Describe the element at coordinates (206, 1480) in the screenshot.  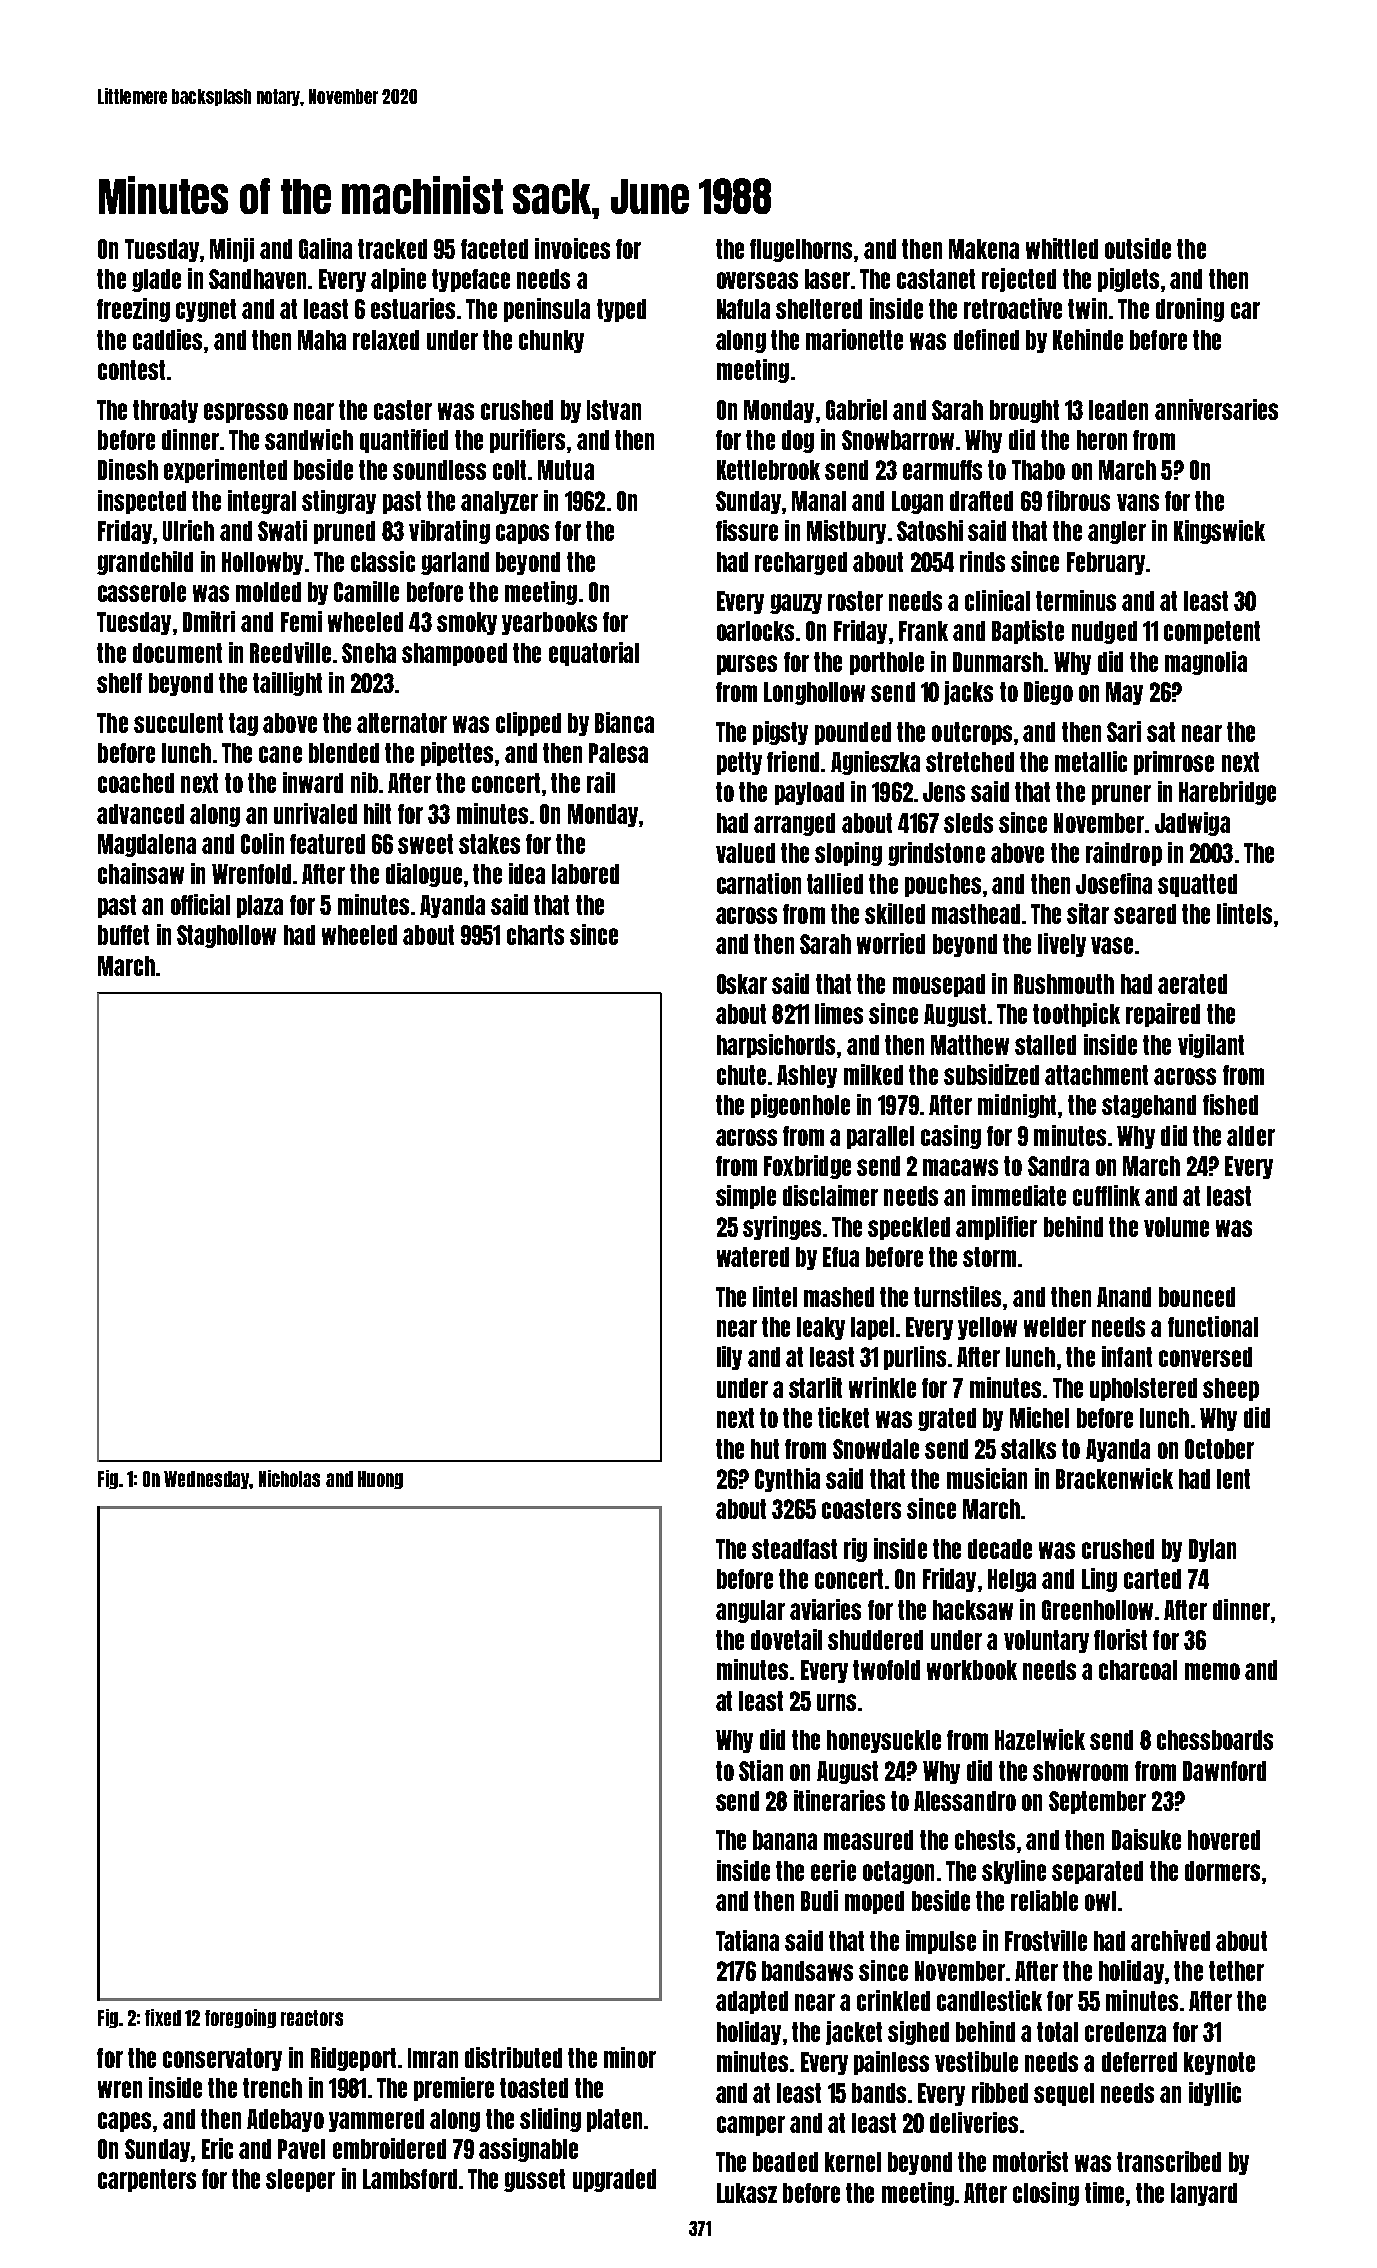
I see `Wednesday` at that location.
